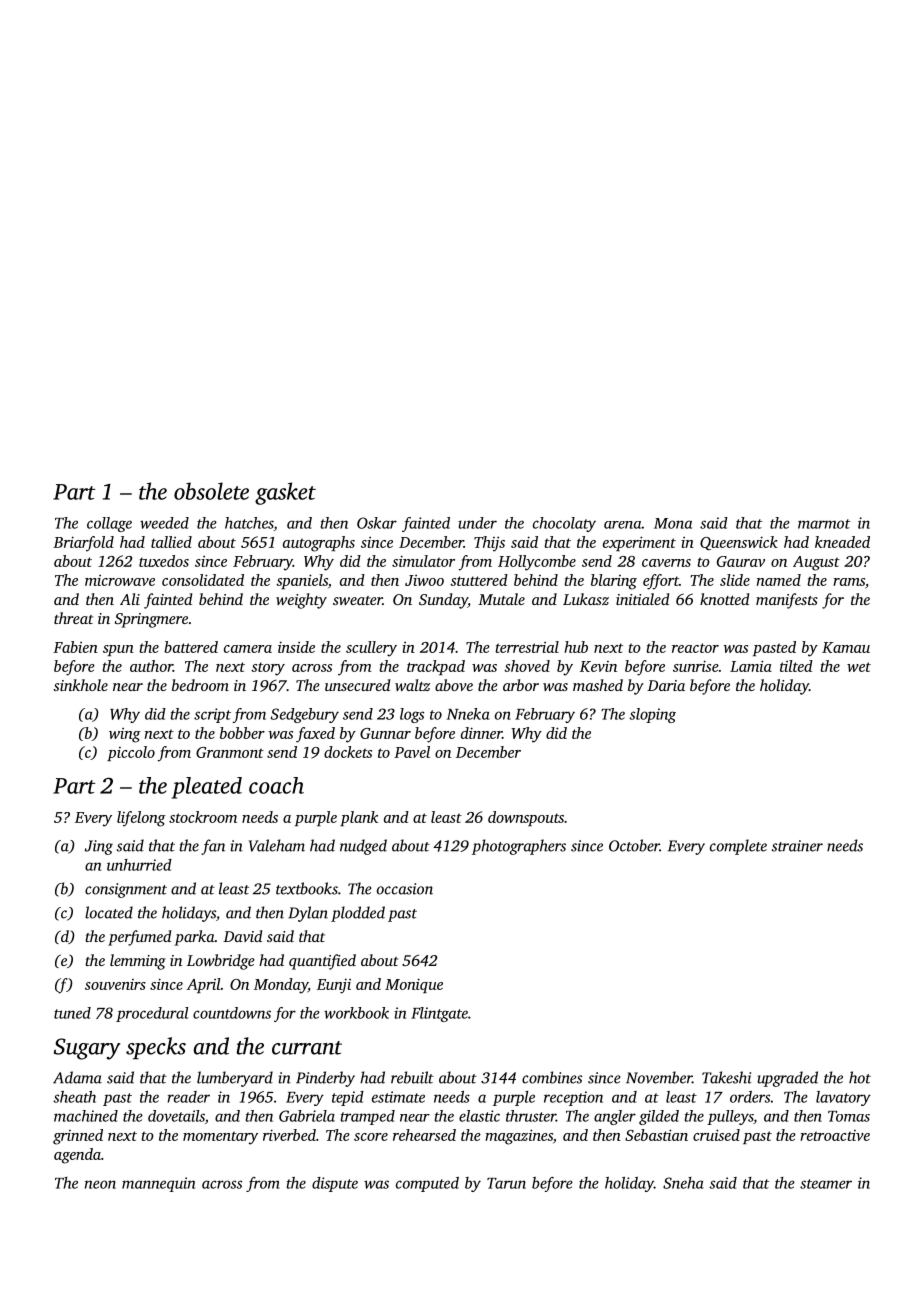  Describe the element at coordinates (673, 523) in the screenshot. I see `Mona` at that location.
